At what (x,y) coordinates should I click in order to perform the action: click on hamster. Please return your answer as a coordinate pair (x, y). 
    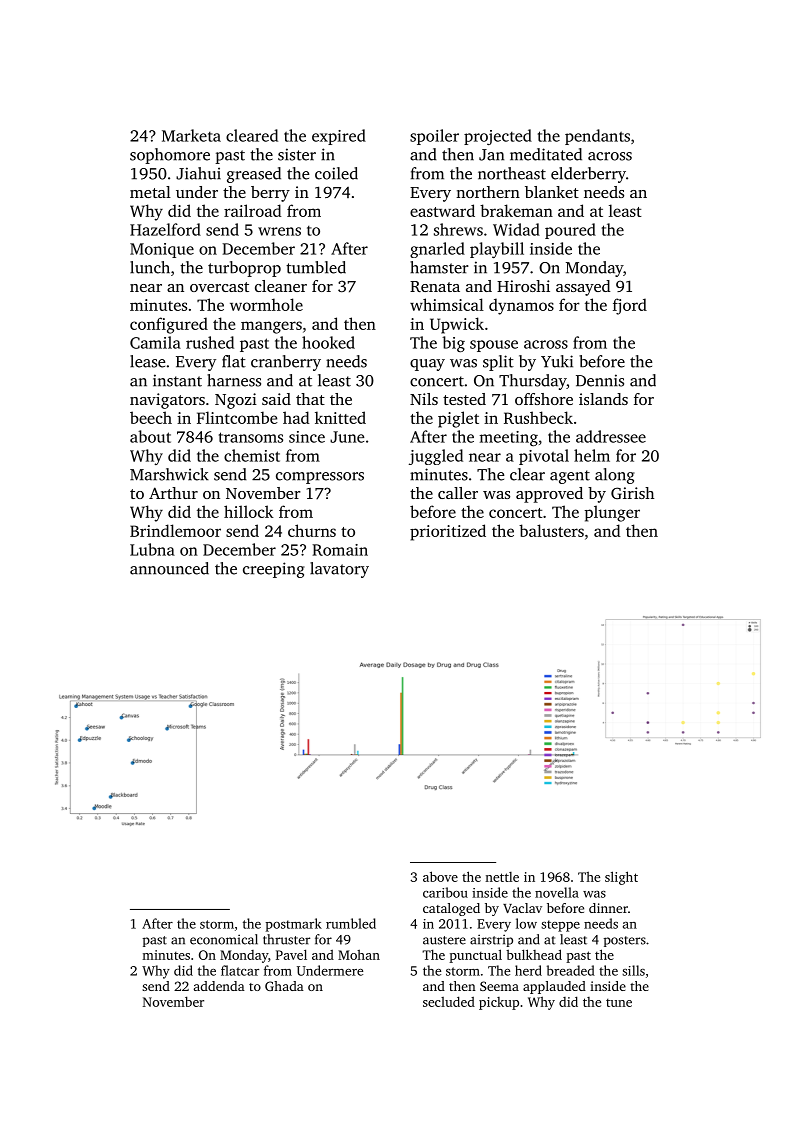
    Looking at the image, I should click on (439, 267).
